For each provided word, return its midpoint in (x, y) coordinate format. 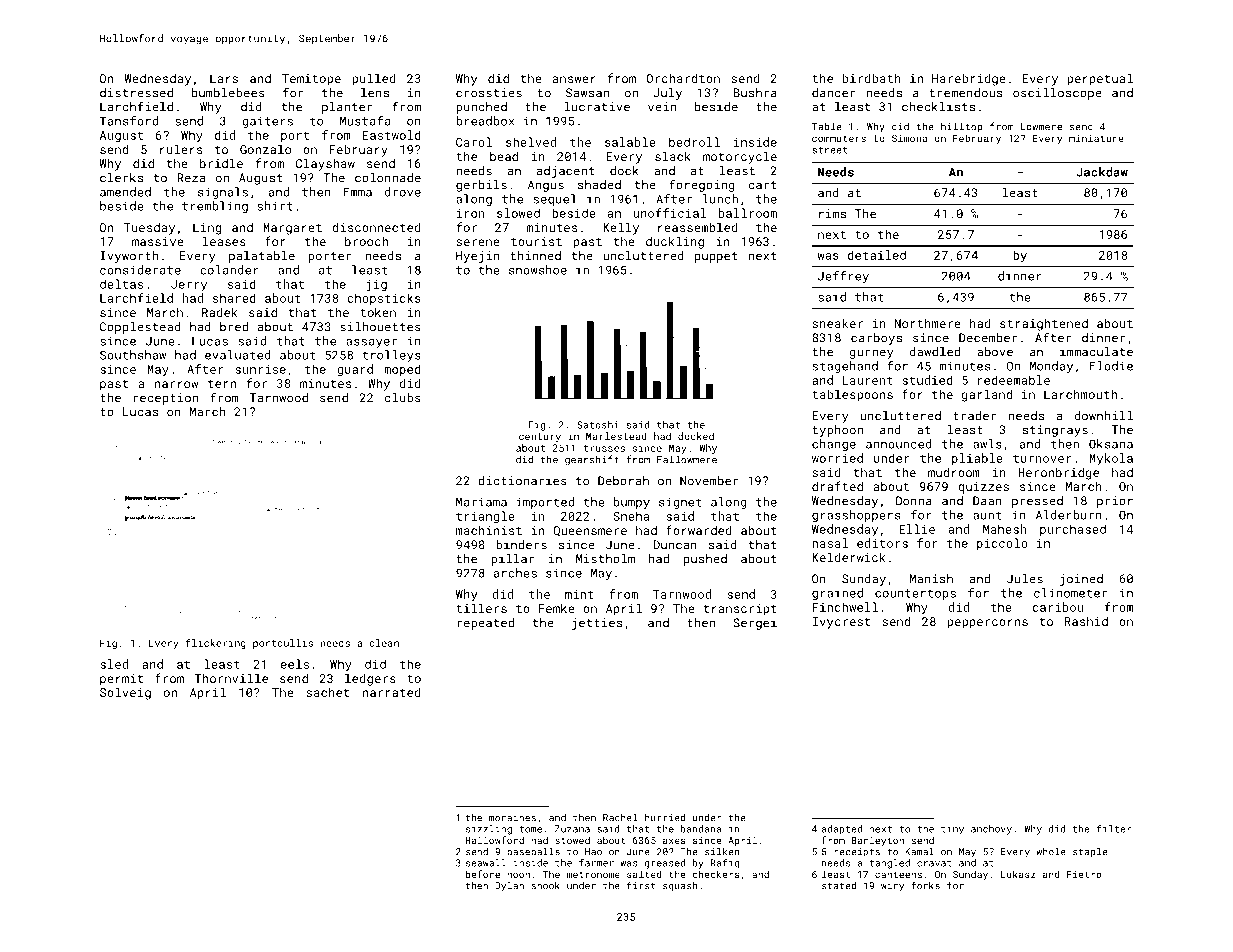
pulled (374, 79)
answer (574, 79)
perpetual (1100, 79)
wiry (892, 886)
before (483, 874)
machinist (489, 530)
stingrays (1055, 431)
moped (402, 370)
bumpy (632, 503)
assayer (371, 343)
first (641, 885)
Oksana (1111, 444)
